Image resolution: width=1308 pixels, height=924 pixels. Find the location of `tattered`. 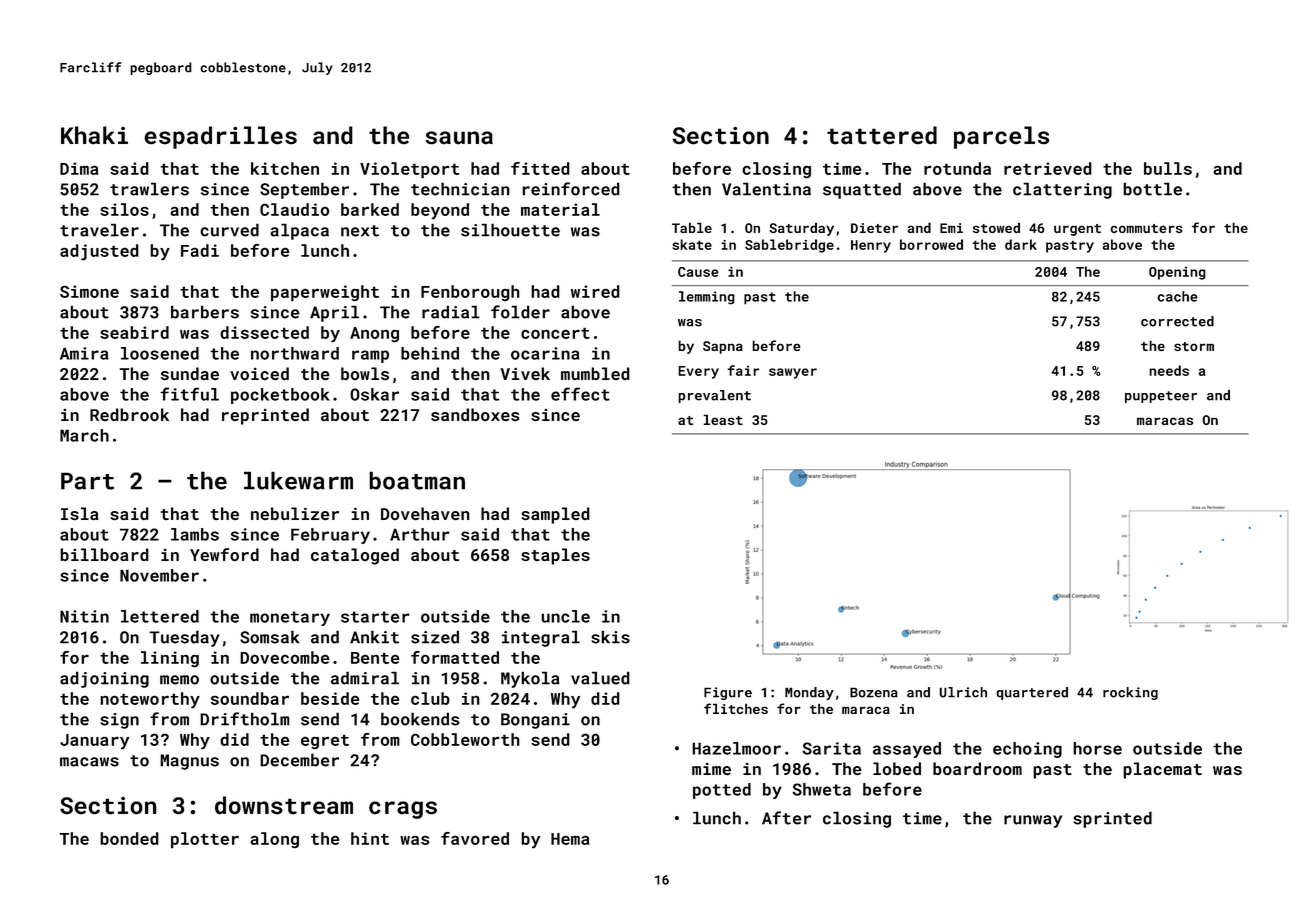

tattered is located at coordinates (882, 135).
